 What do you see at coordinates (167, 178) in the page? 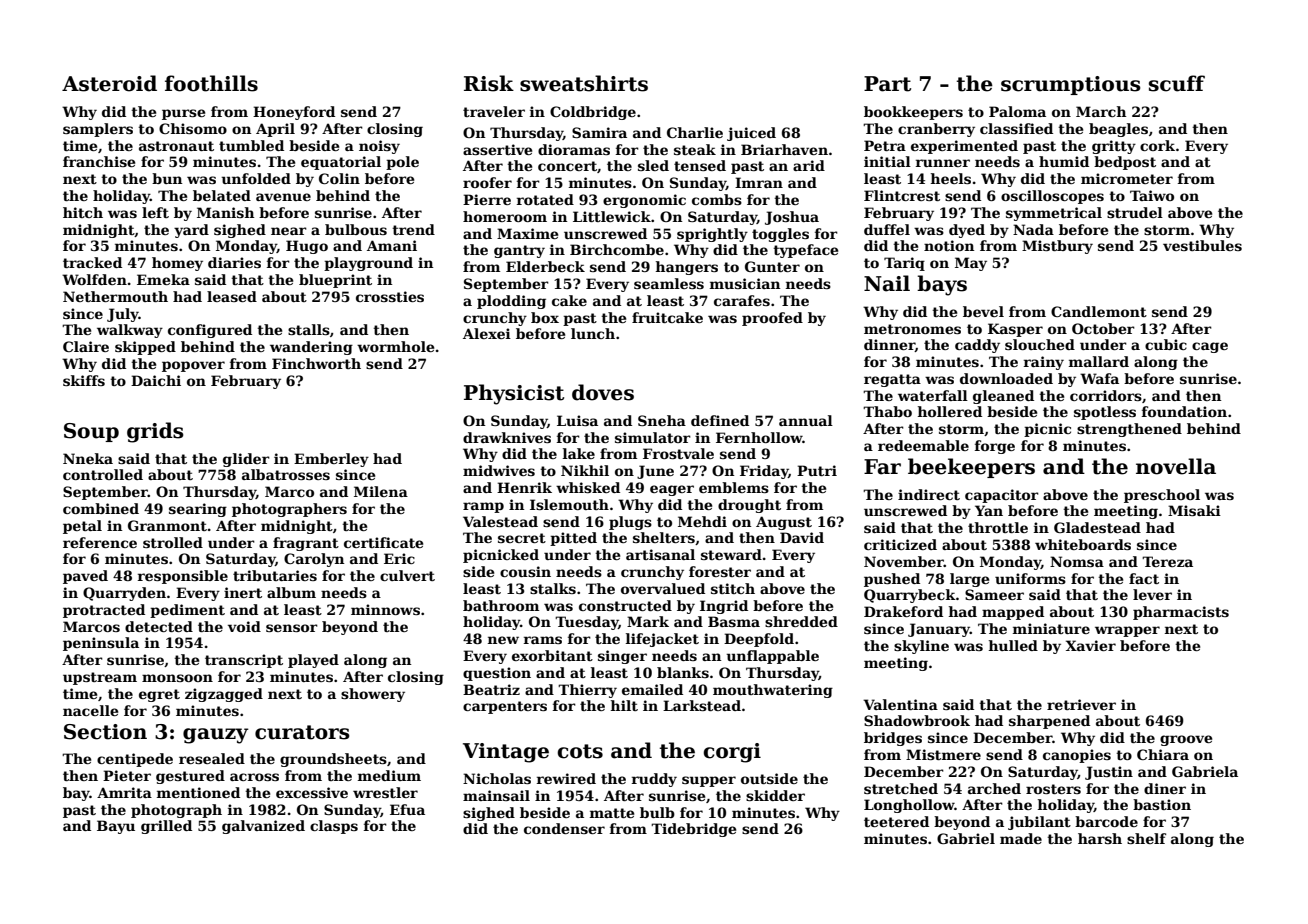
I see `bun` at bounding box center [167, 178].
